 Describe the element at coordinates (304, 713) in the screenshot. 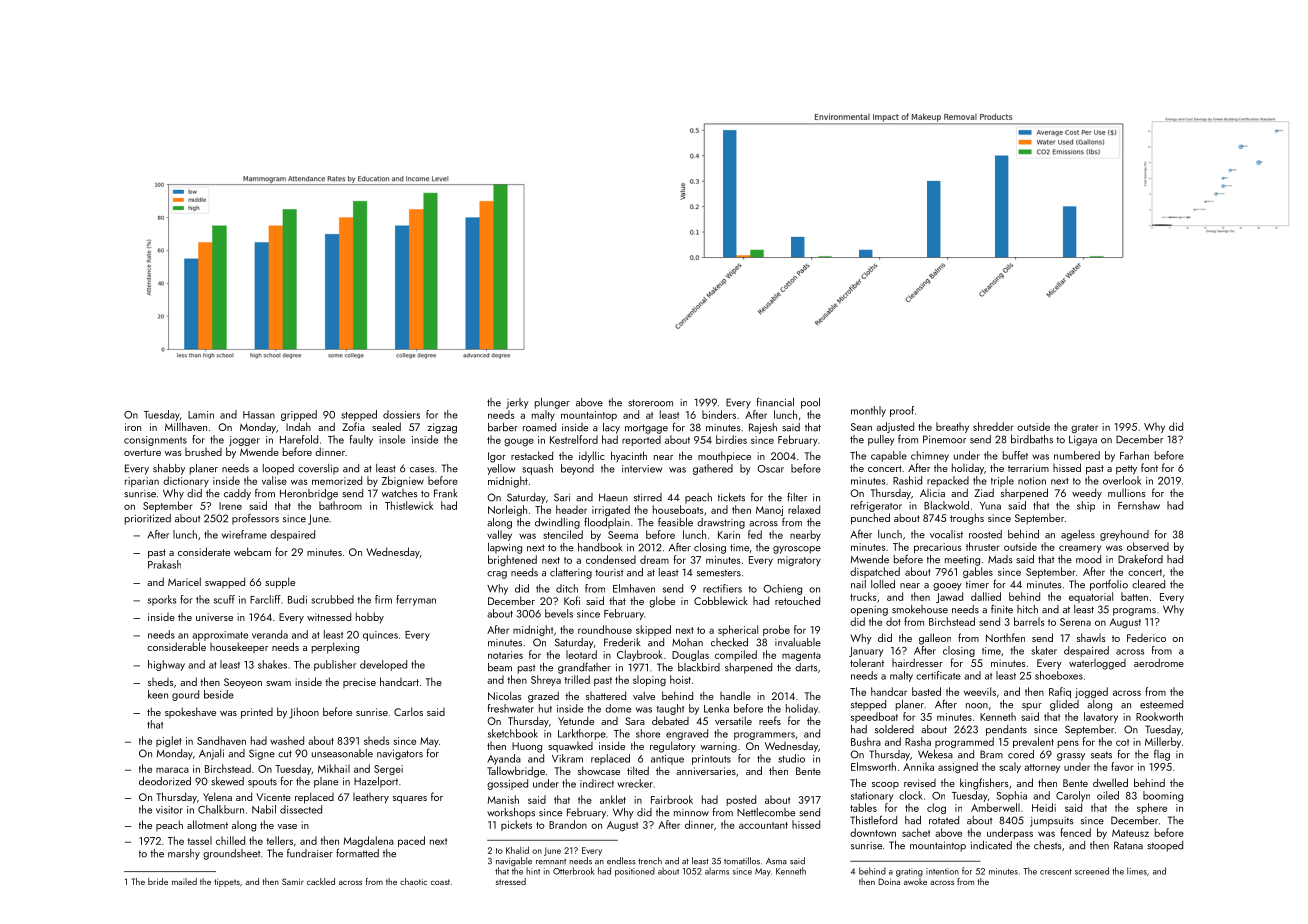

I see `Jihoon` at that location.
